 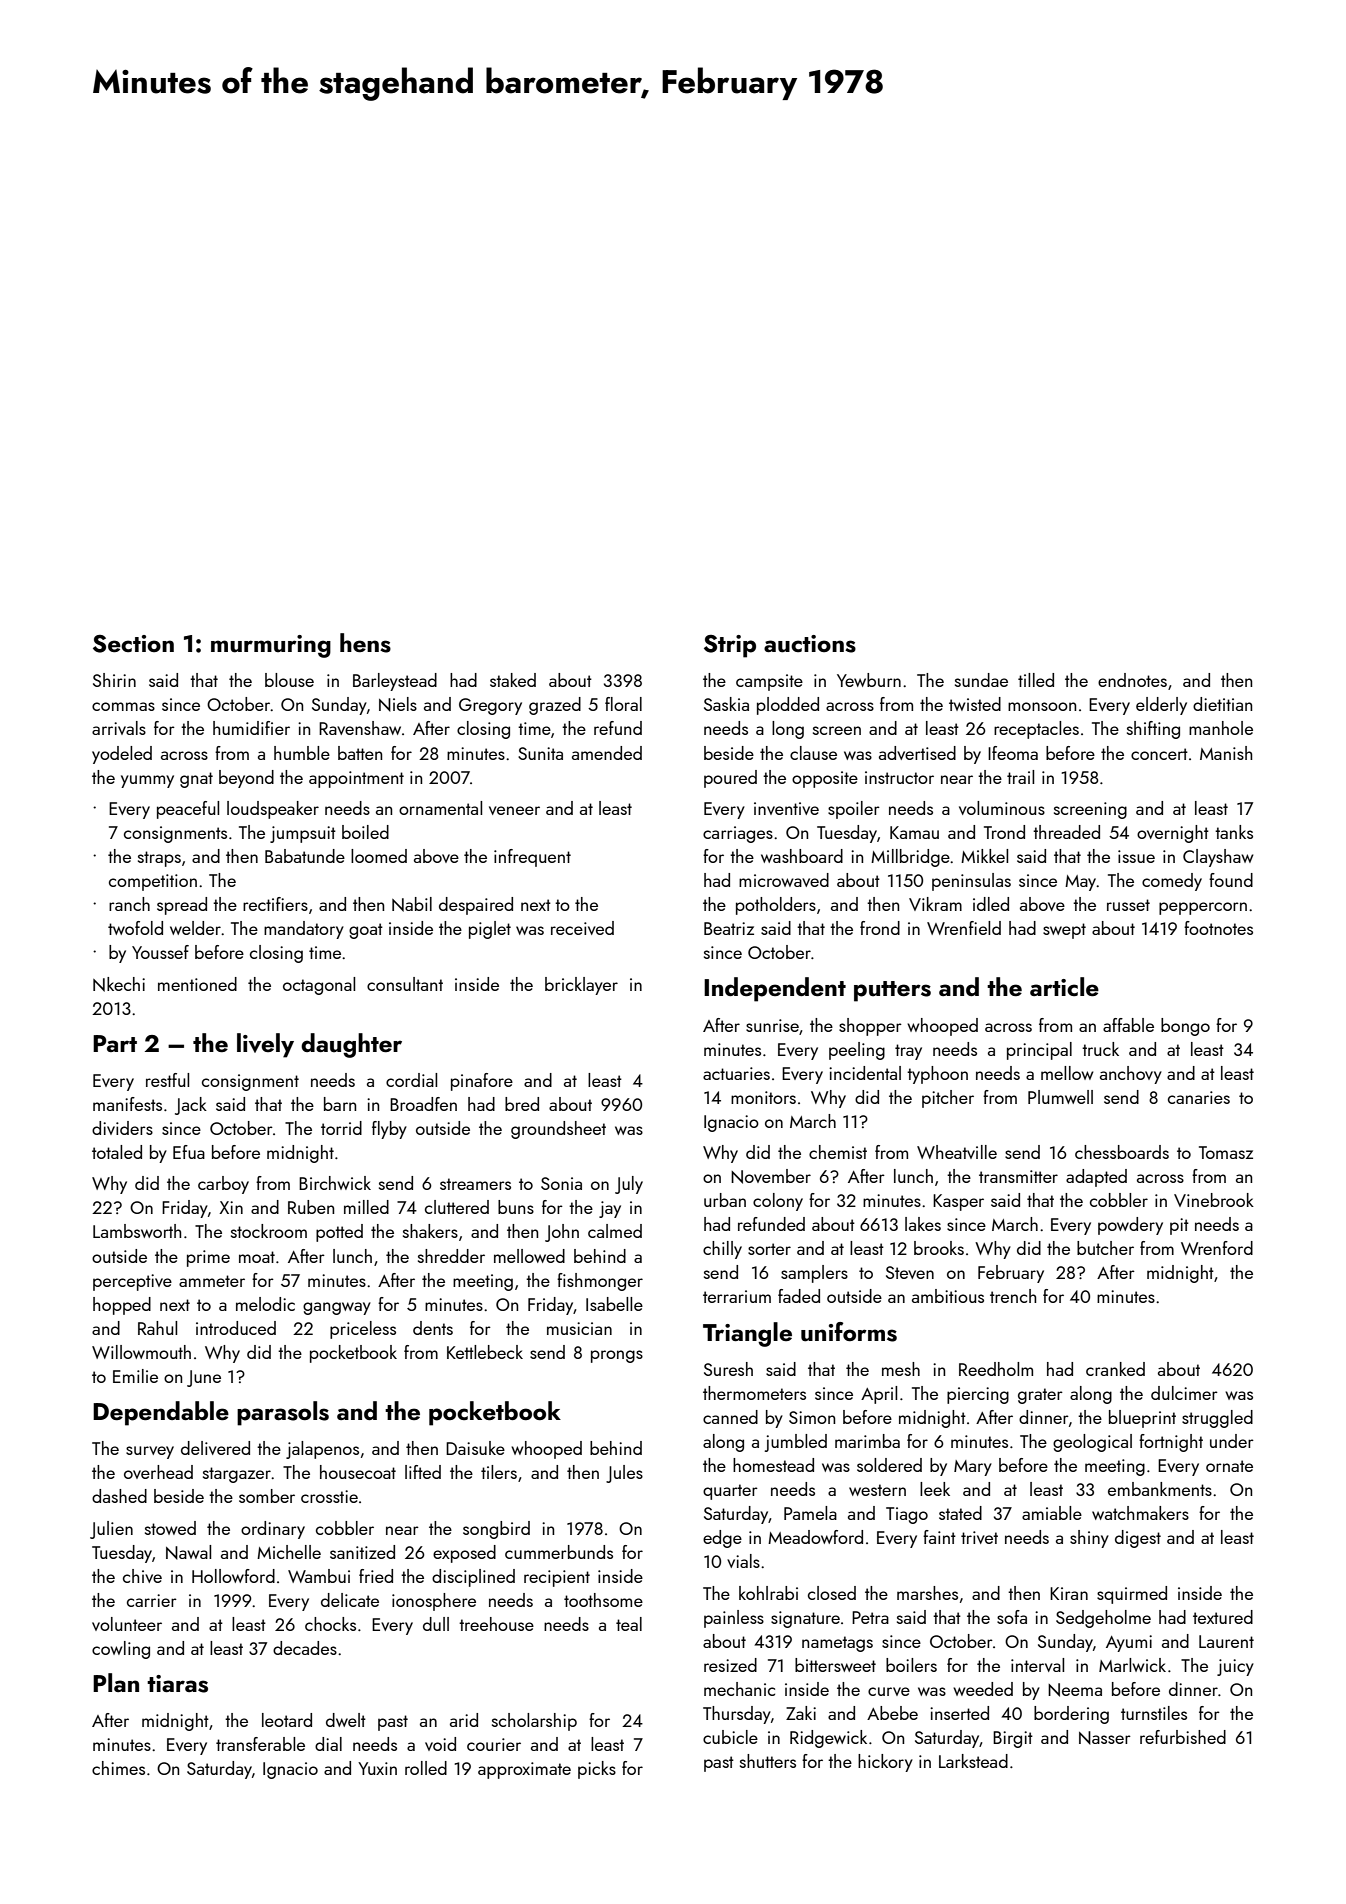 I want to click on Nkechi, so click(x=119, y=984).
